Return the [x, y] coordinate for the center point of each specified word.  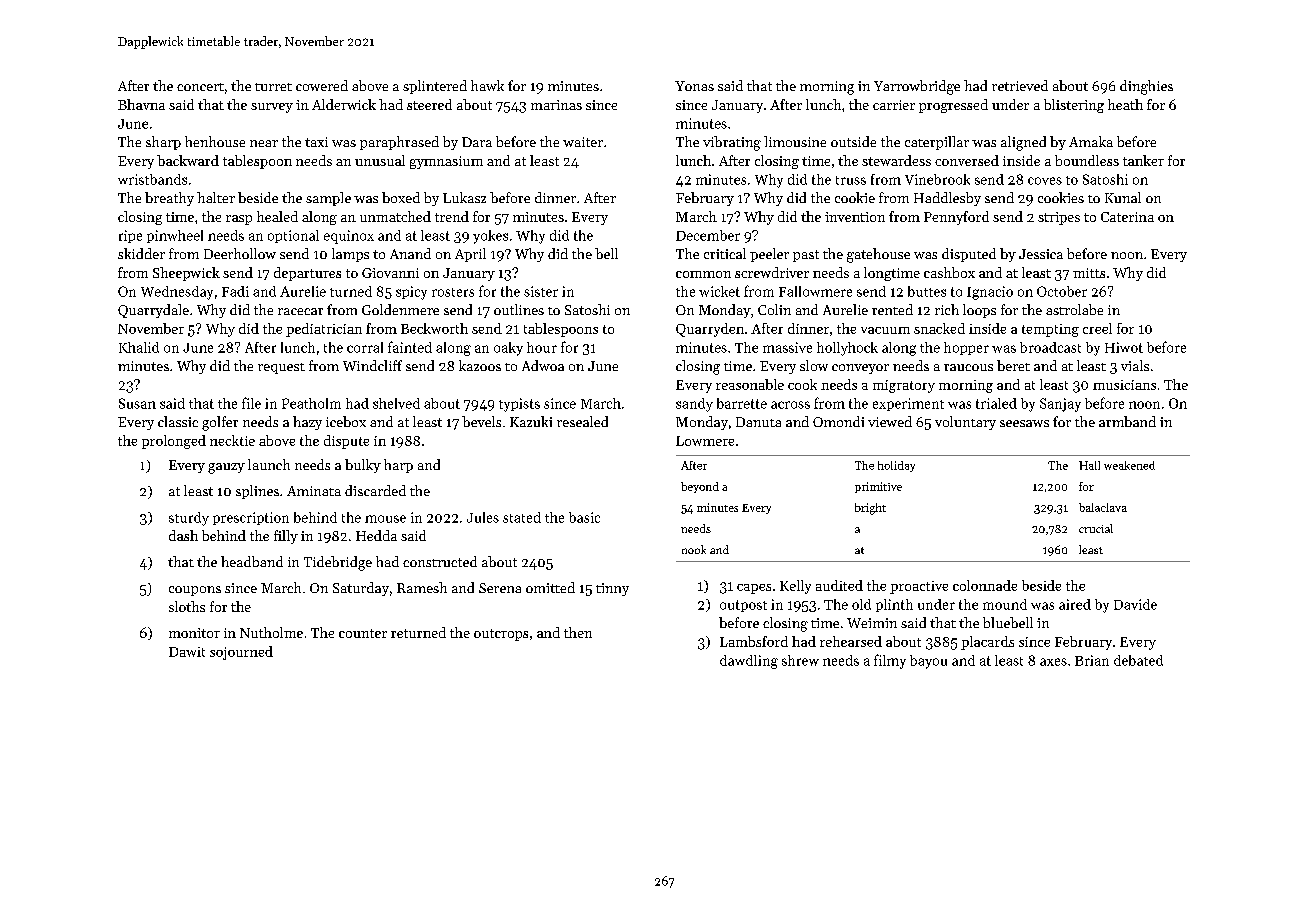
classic [178, 421]
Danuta [758, 422]
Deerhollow [240, 253]
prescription [251, 518]
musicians [1124, 385]
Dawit [187, 652]
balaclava [1103, 507]
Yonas [694, 86]
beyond [700, 487]
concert [200, 87]
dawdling [749, 662]
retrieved [1020, 85]
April [470, 255]
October [1062, 291]
